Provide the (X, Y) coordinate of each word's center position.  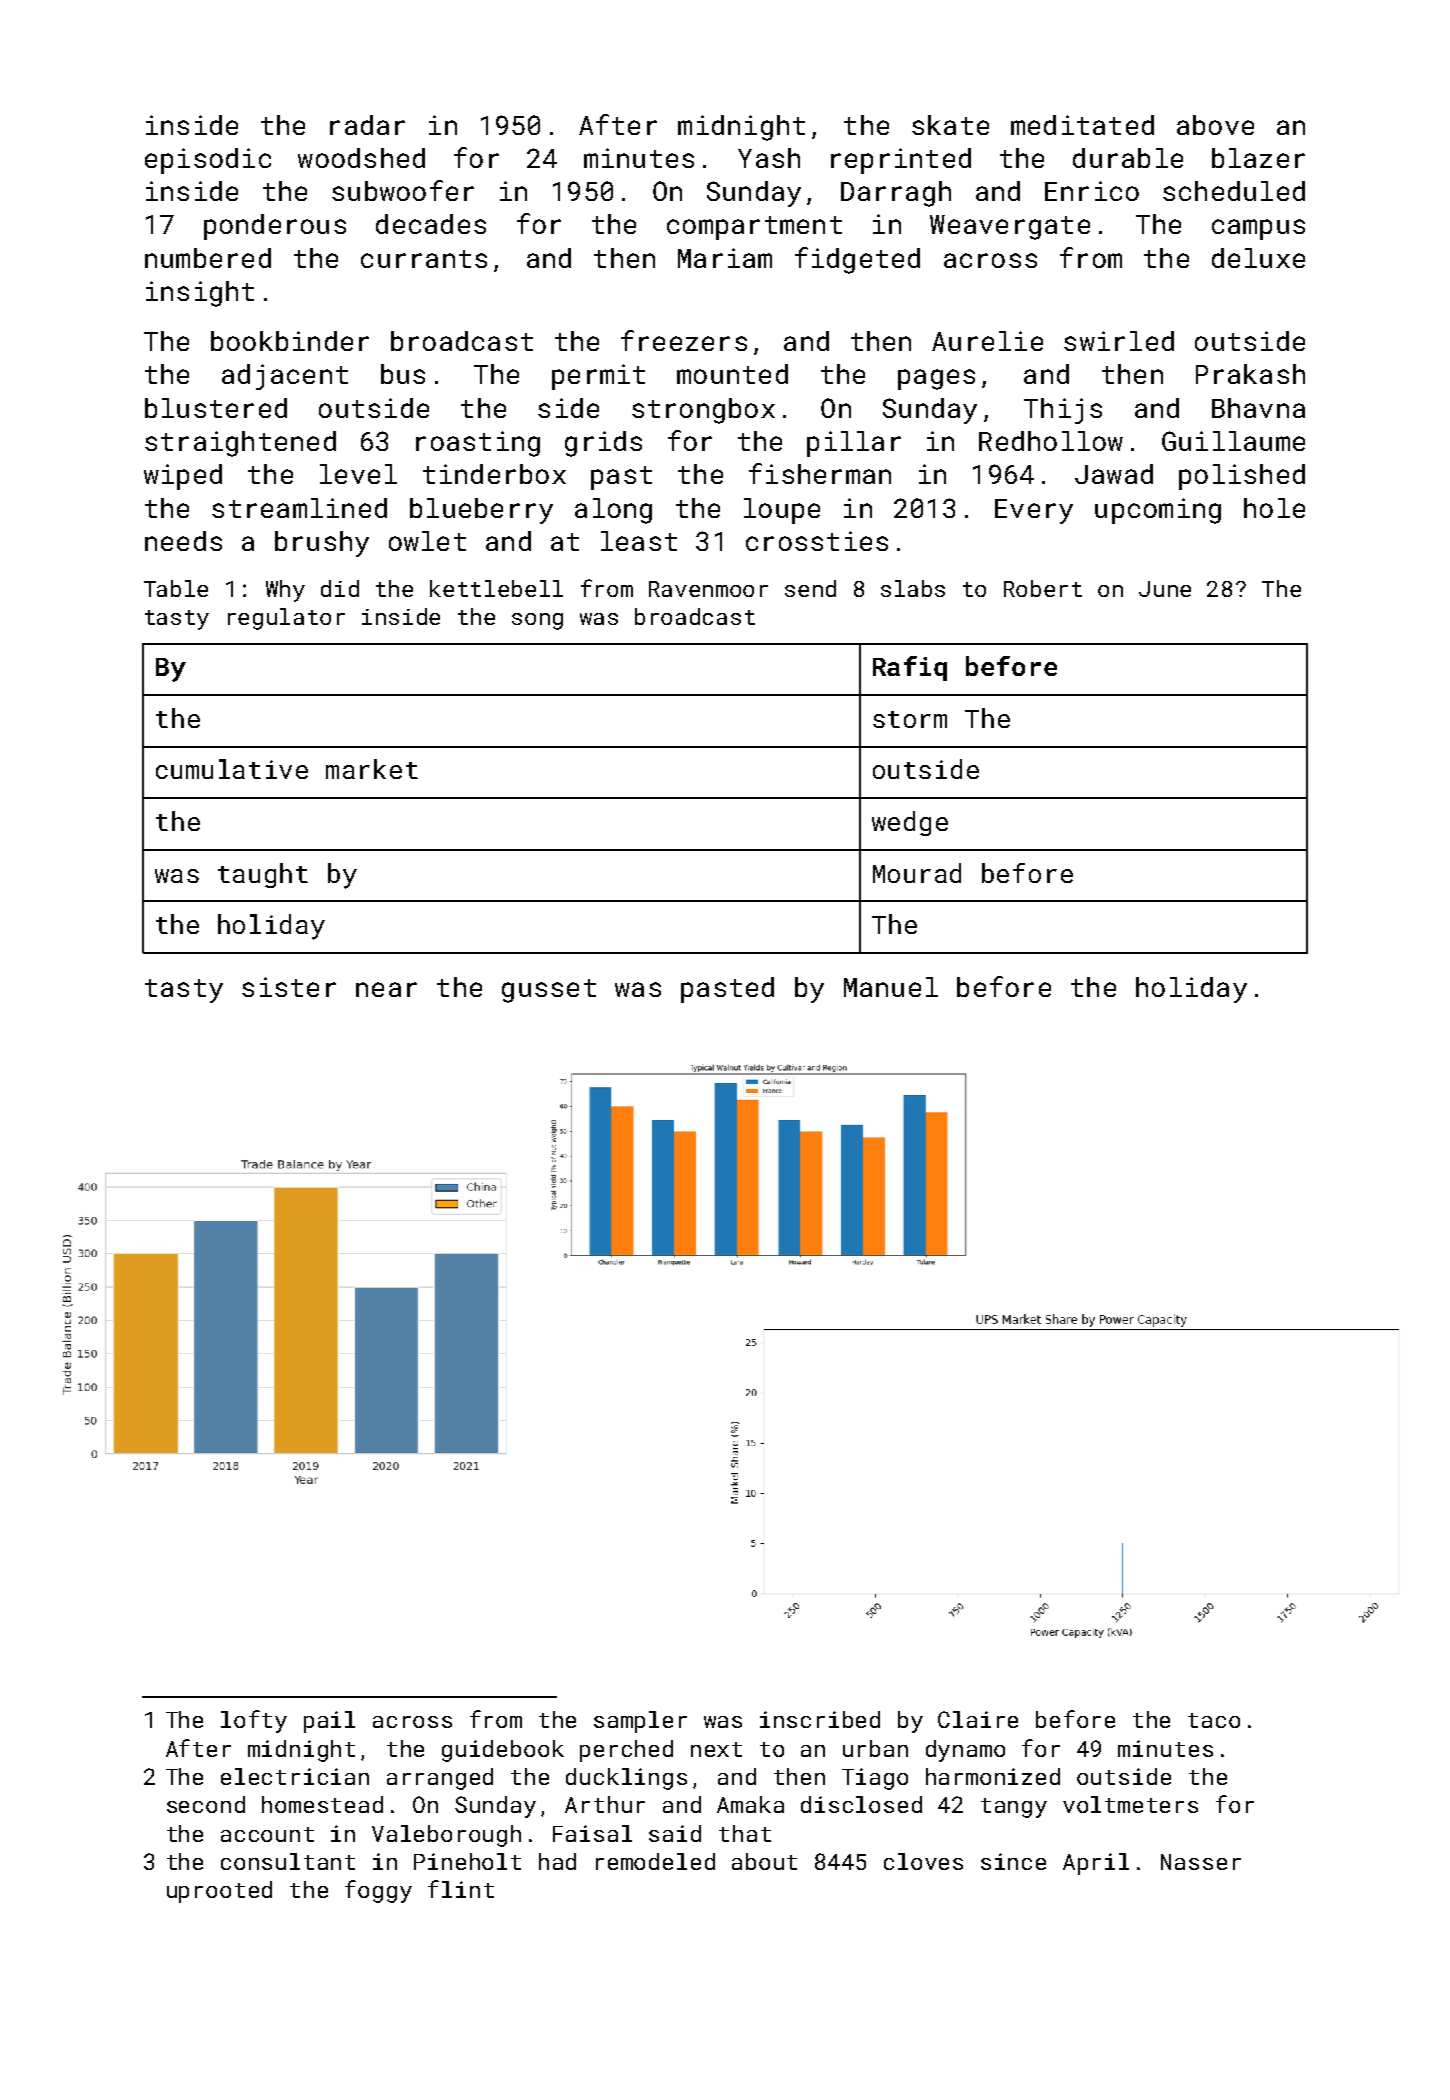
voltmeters (1130, 1804)
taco (1214, 1720)
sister (289, 987)
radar (367, 125)
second (206, 1804)
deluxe (1258, 258)
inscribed (820, 1719)
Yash (769, 158)
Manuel (891, 987)
